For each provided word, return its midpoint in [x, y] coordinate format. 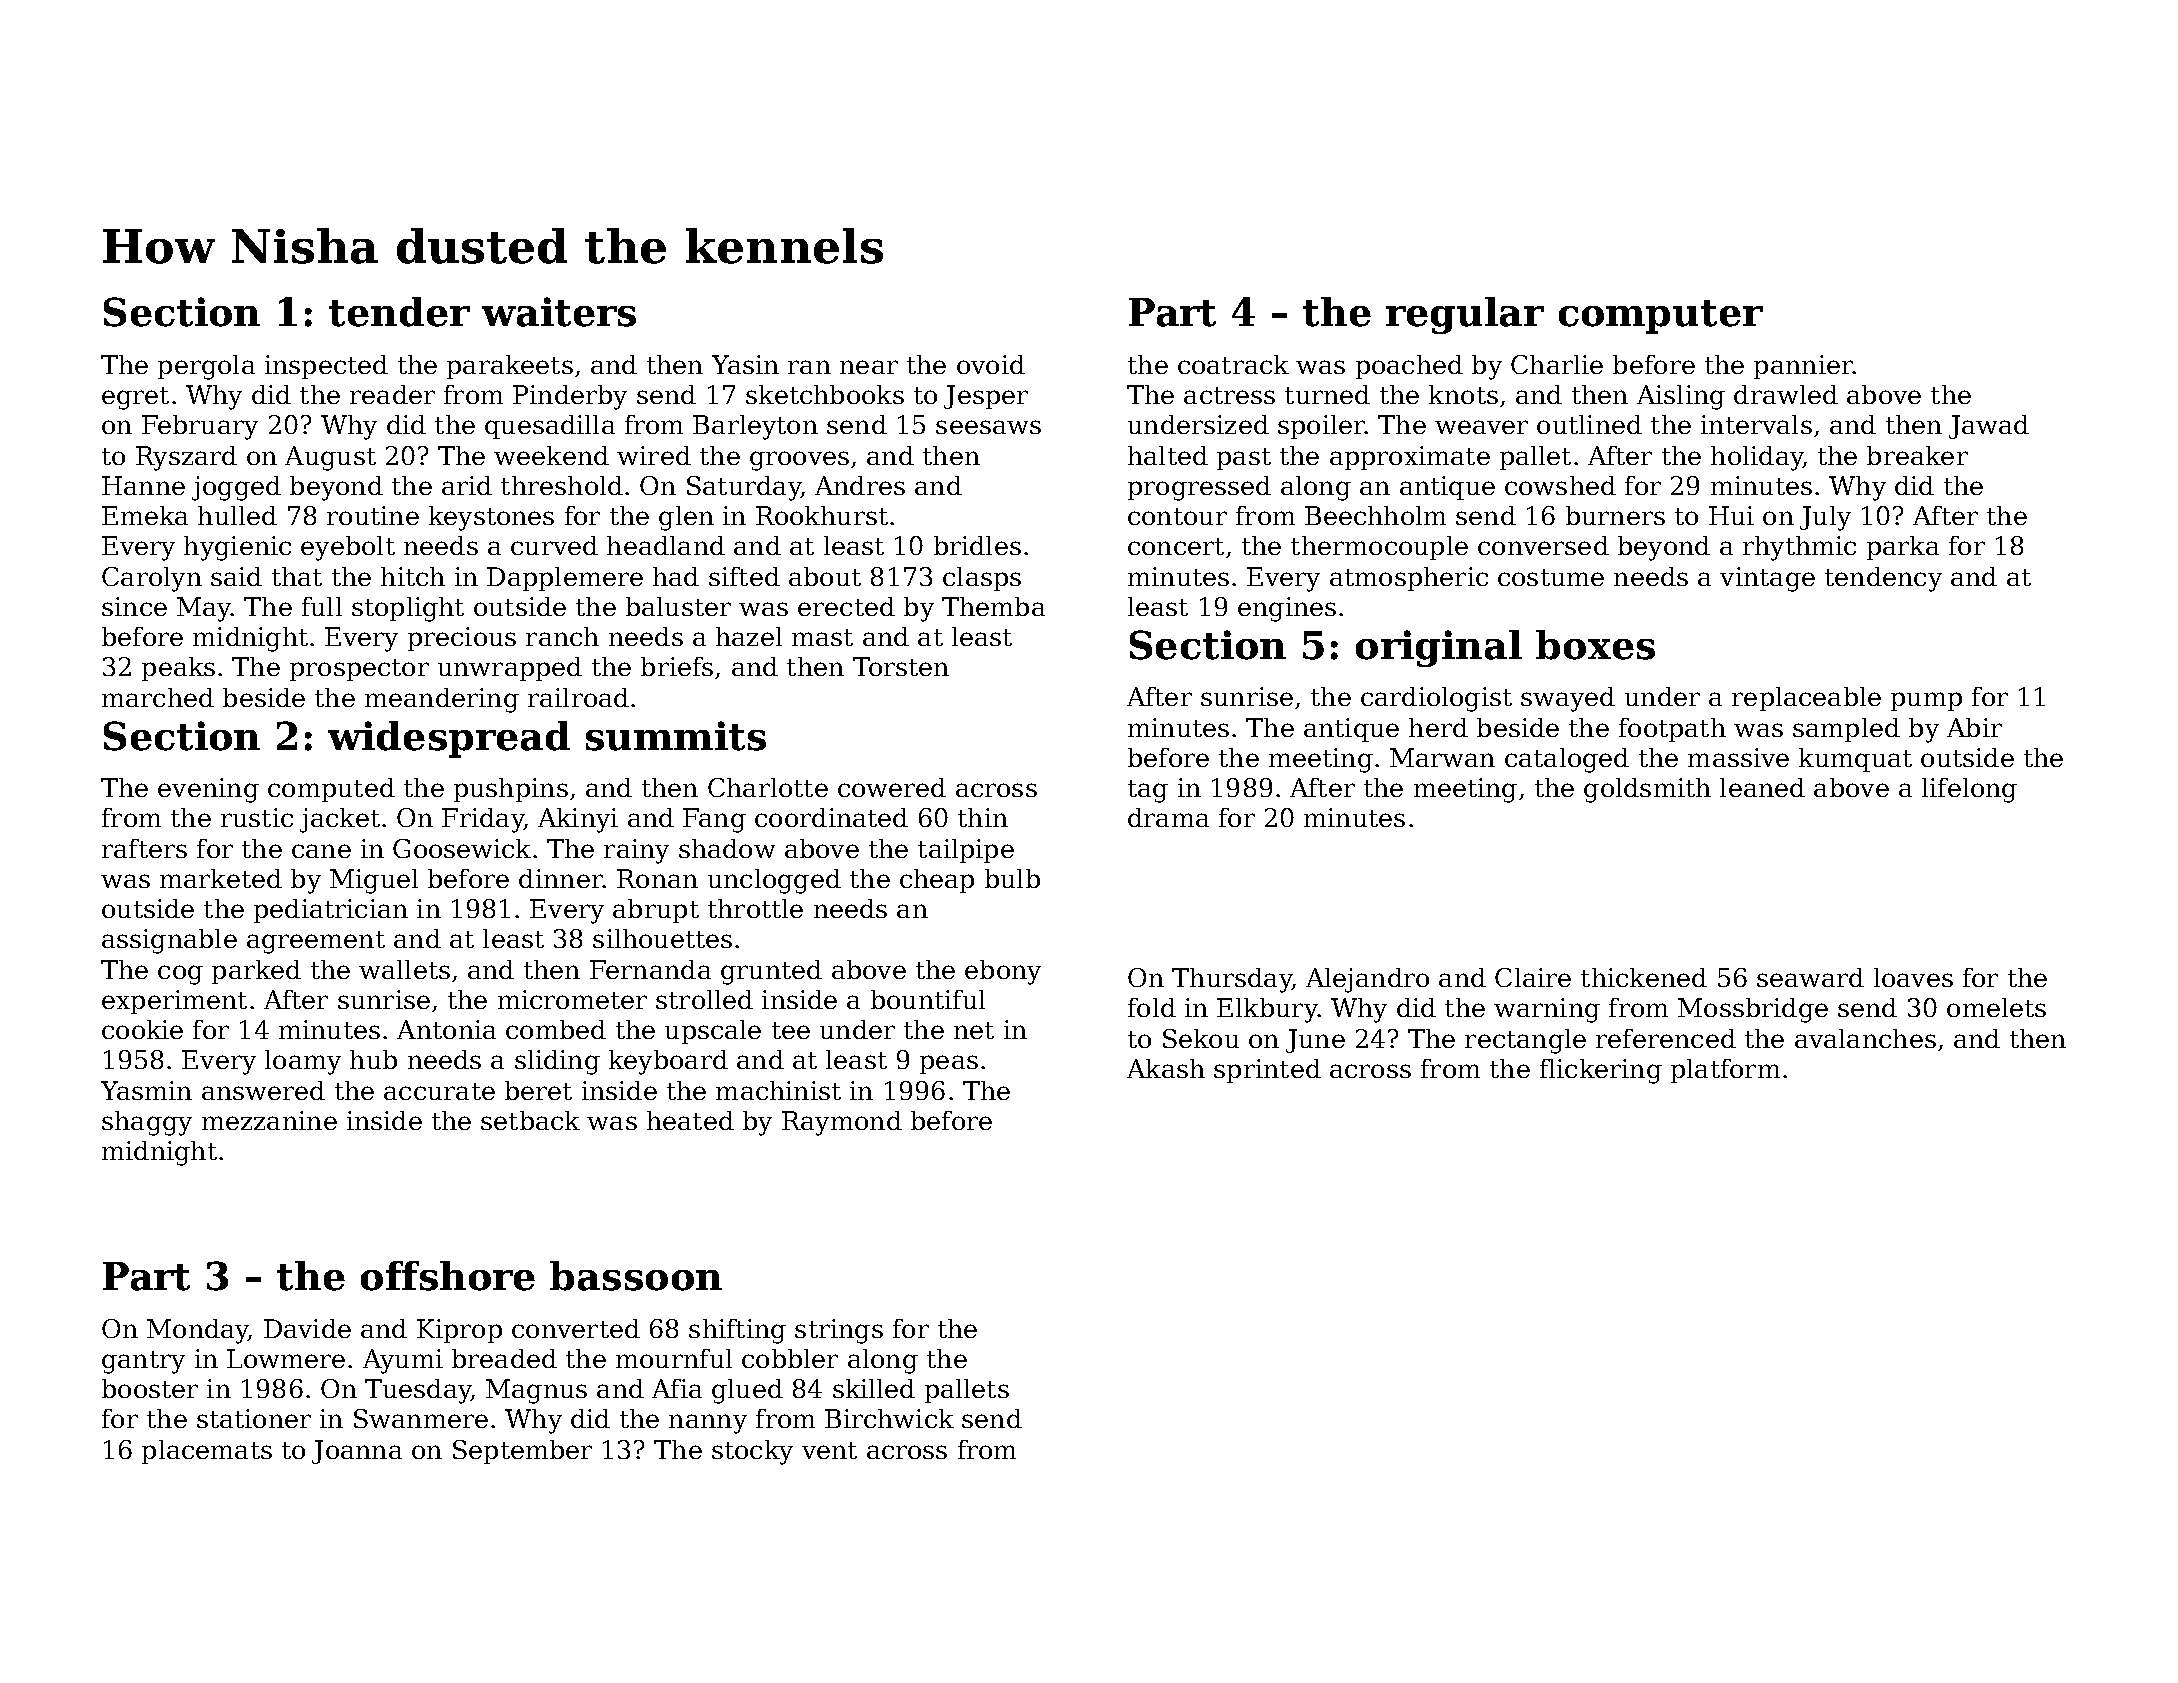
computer [1661, 317]
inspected [326, 367]
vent [829, 1450]
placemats [207, 1452]
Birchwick [889, 1418]
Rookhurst [822, 515]
